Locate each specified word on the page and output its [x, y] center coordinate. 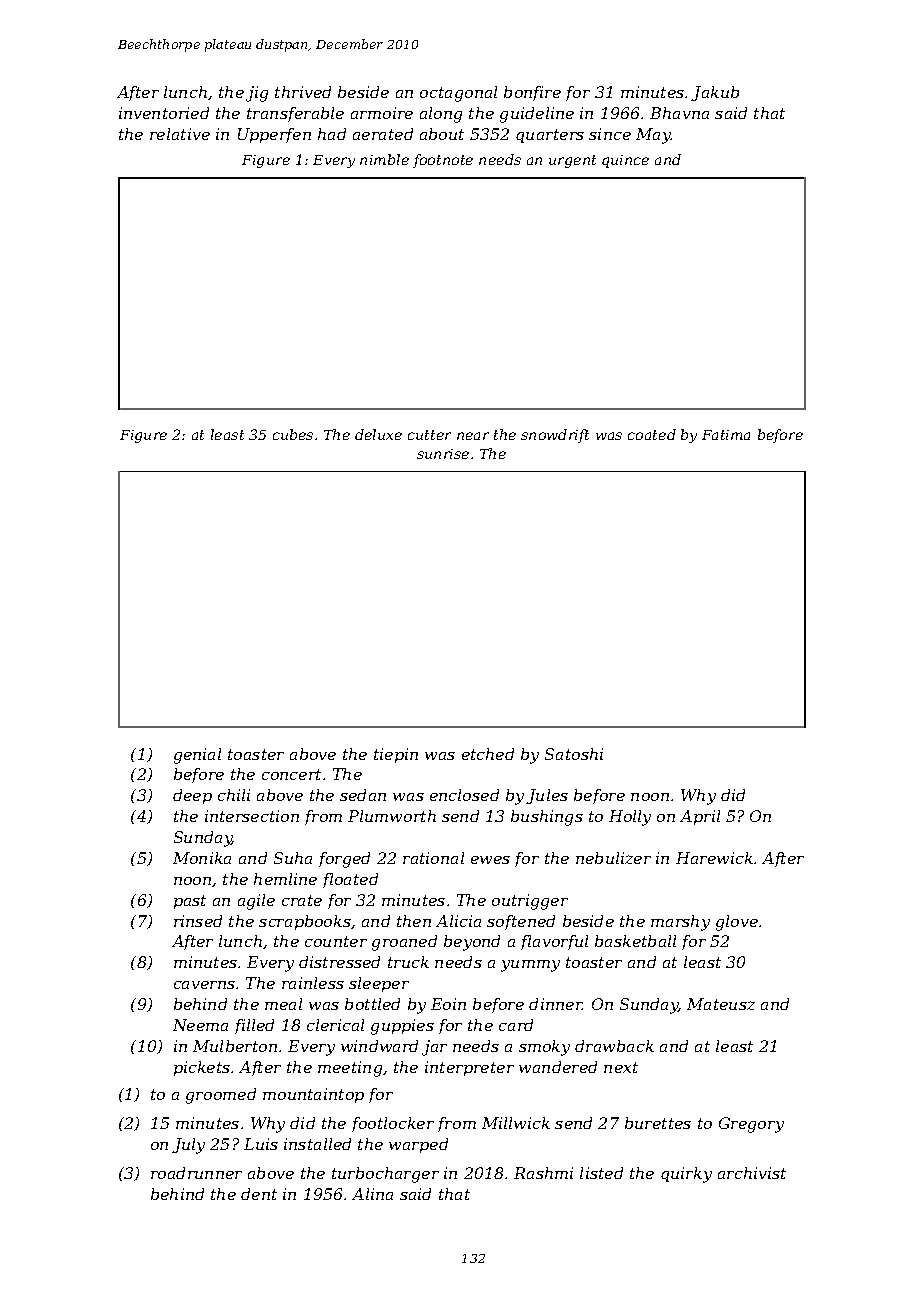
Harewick [714, 858]
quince [625, 161]
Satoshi [574, 754]
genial [197, 756]
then [414, 921]
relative [180, 134]
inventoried [164, 113]
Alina [372, 1194]
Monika [202, 858]
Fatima [726, 435]
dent [259, 1194]
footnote [443, 161]
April [700, 817]
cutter [429, 435]
